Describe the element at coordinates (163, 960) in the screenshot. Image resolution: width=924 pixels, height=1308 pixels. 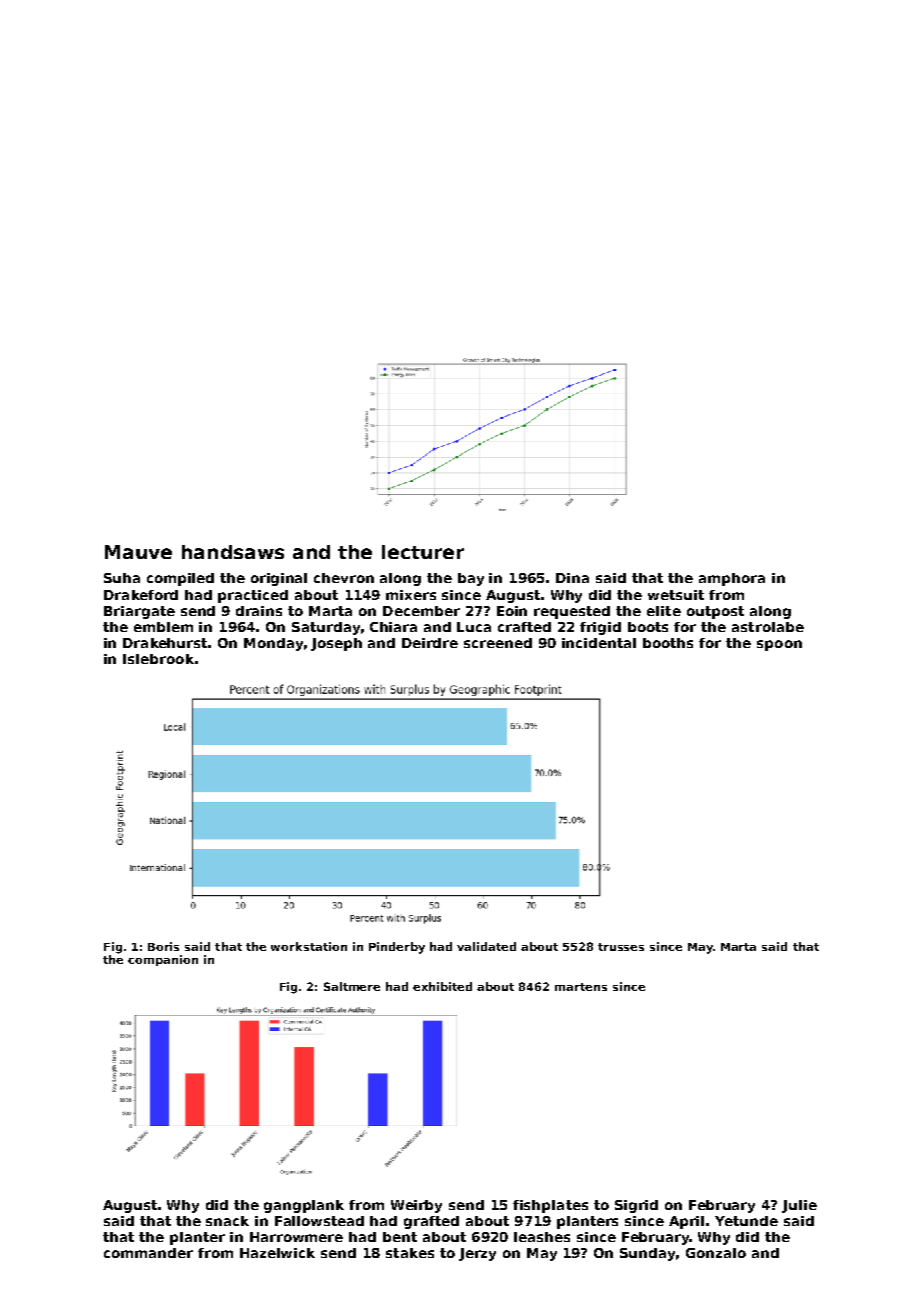
I see `companion` at that location.
